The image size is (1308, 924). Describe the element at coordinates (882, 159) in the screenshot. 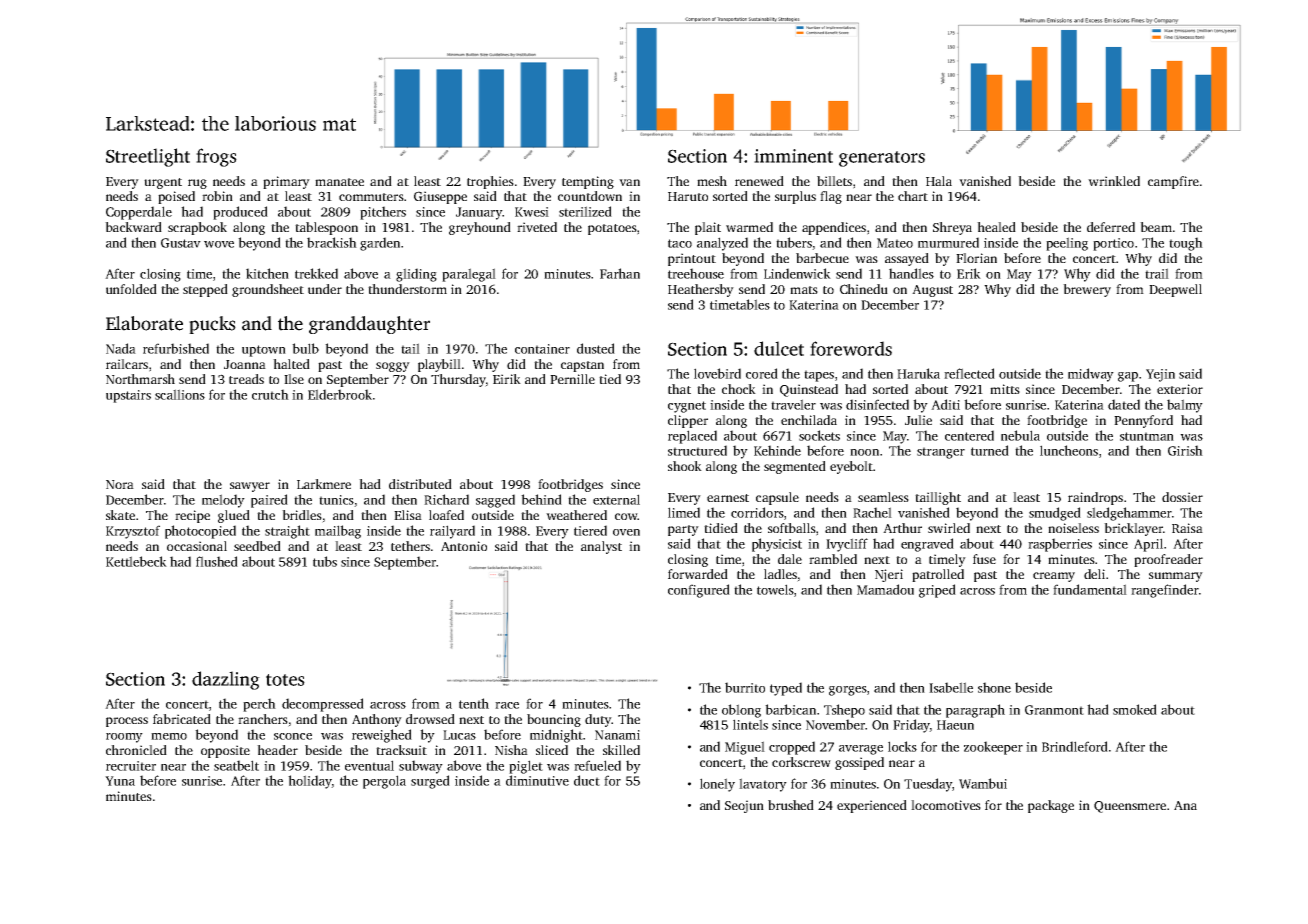

I see `generators` at that location.
